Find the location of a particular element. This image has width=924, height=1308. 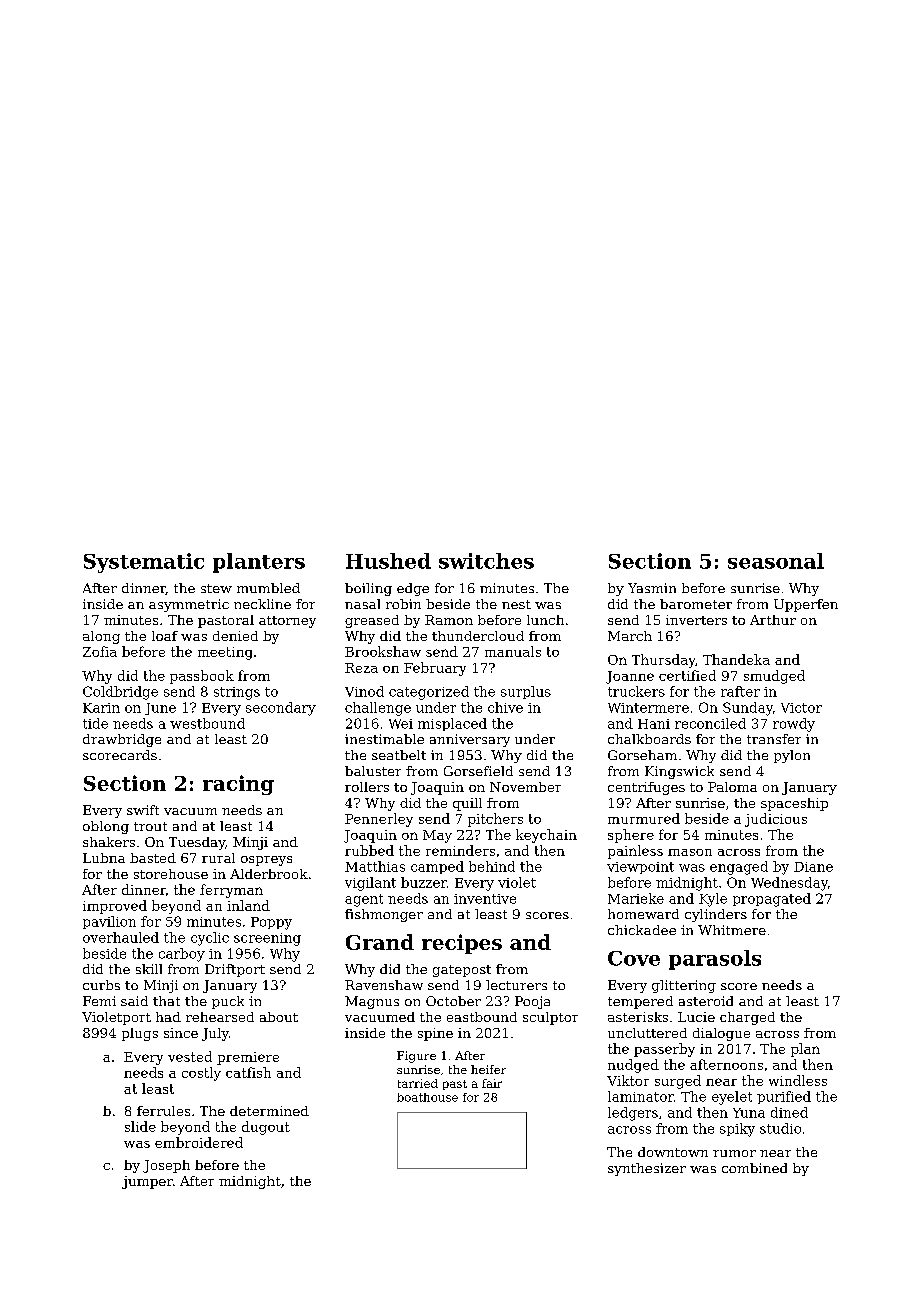

stew is located at coordinates (216, 588).
